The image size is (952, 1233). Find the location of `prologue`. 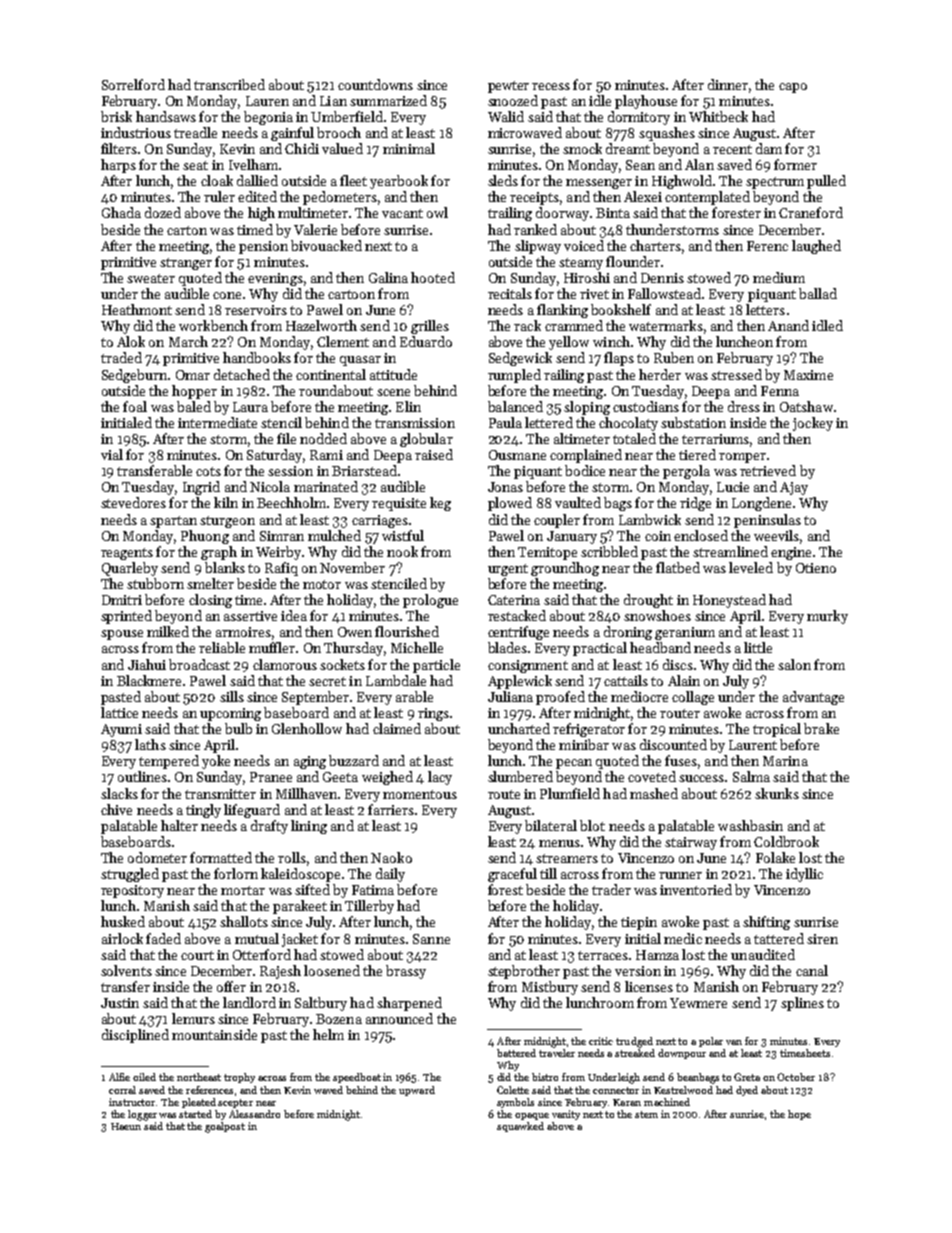

prologue is located at coordinates (430, 601).
